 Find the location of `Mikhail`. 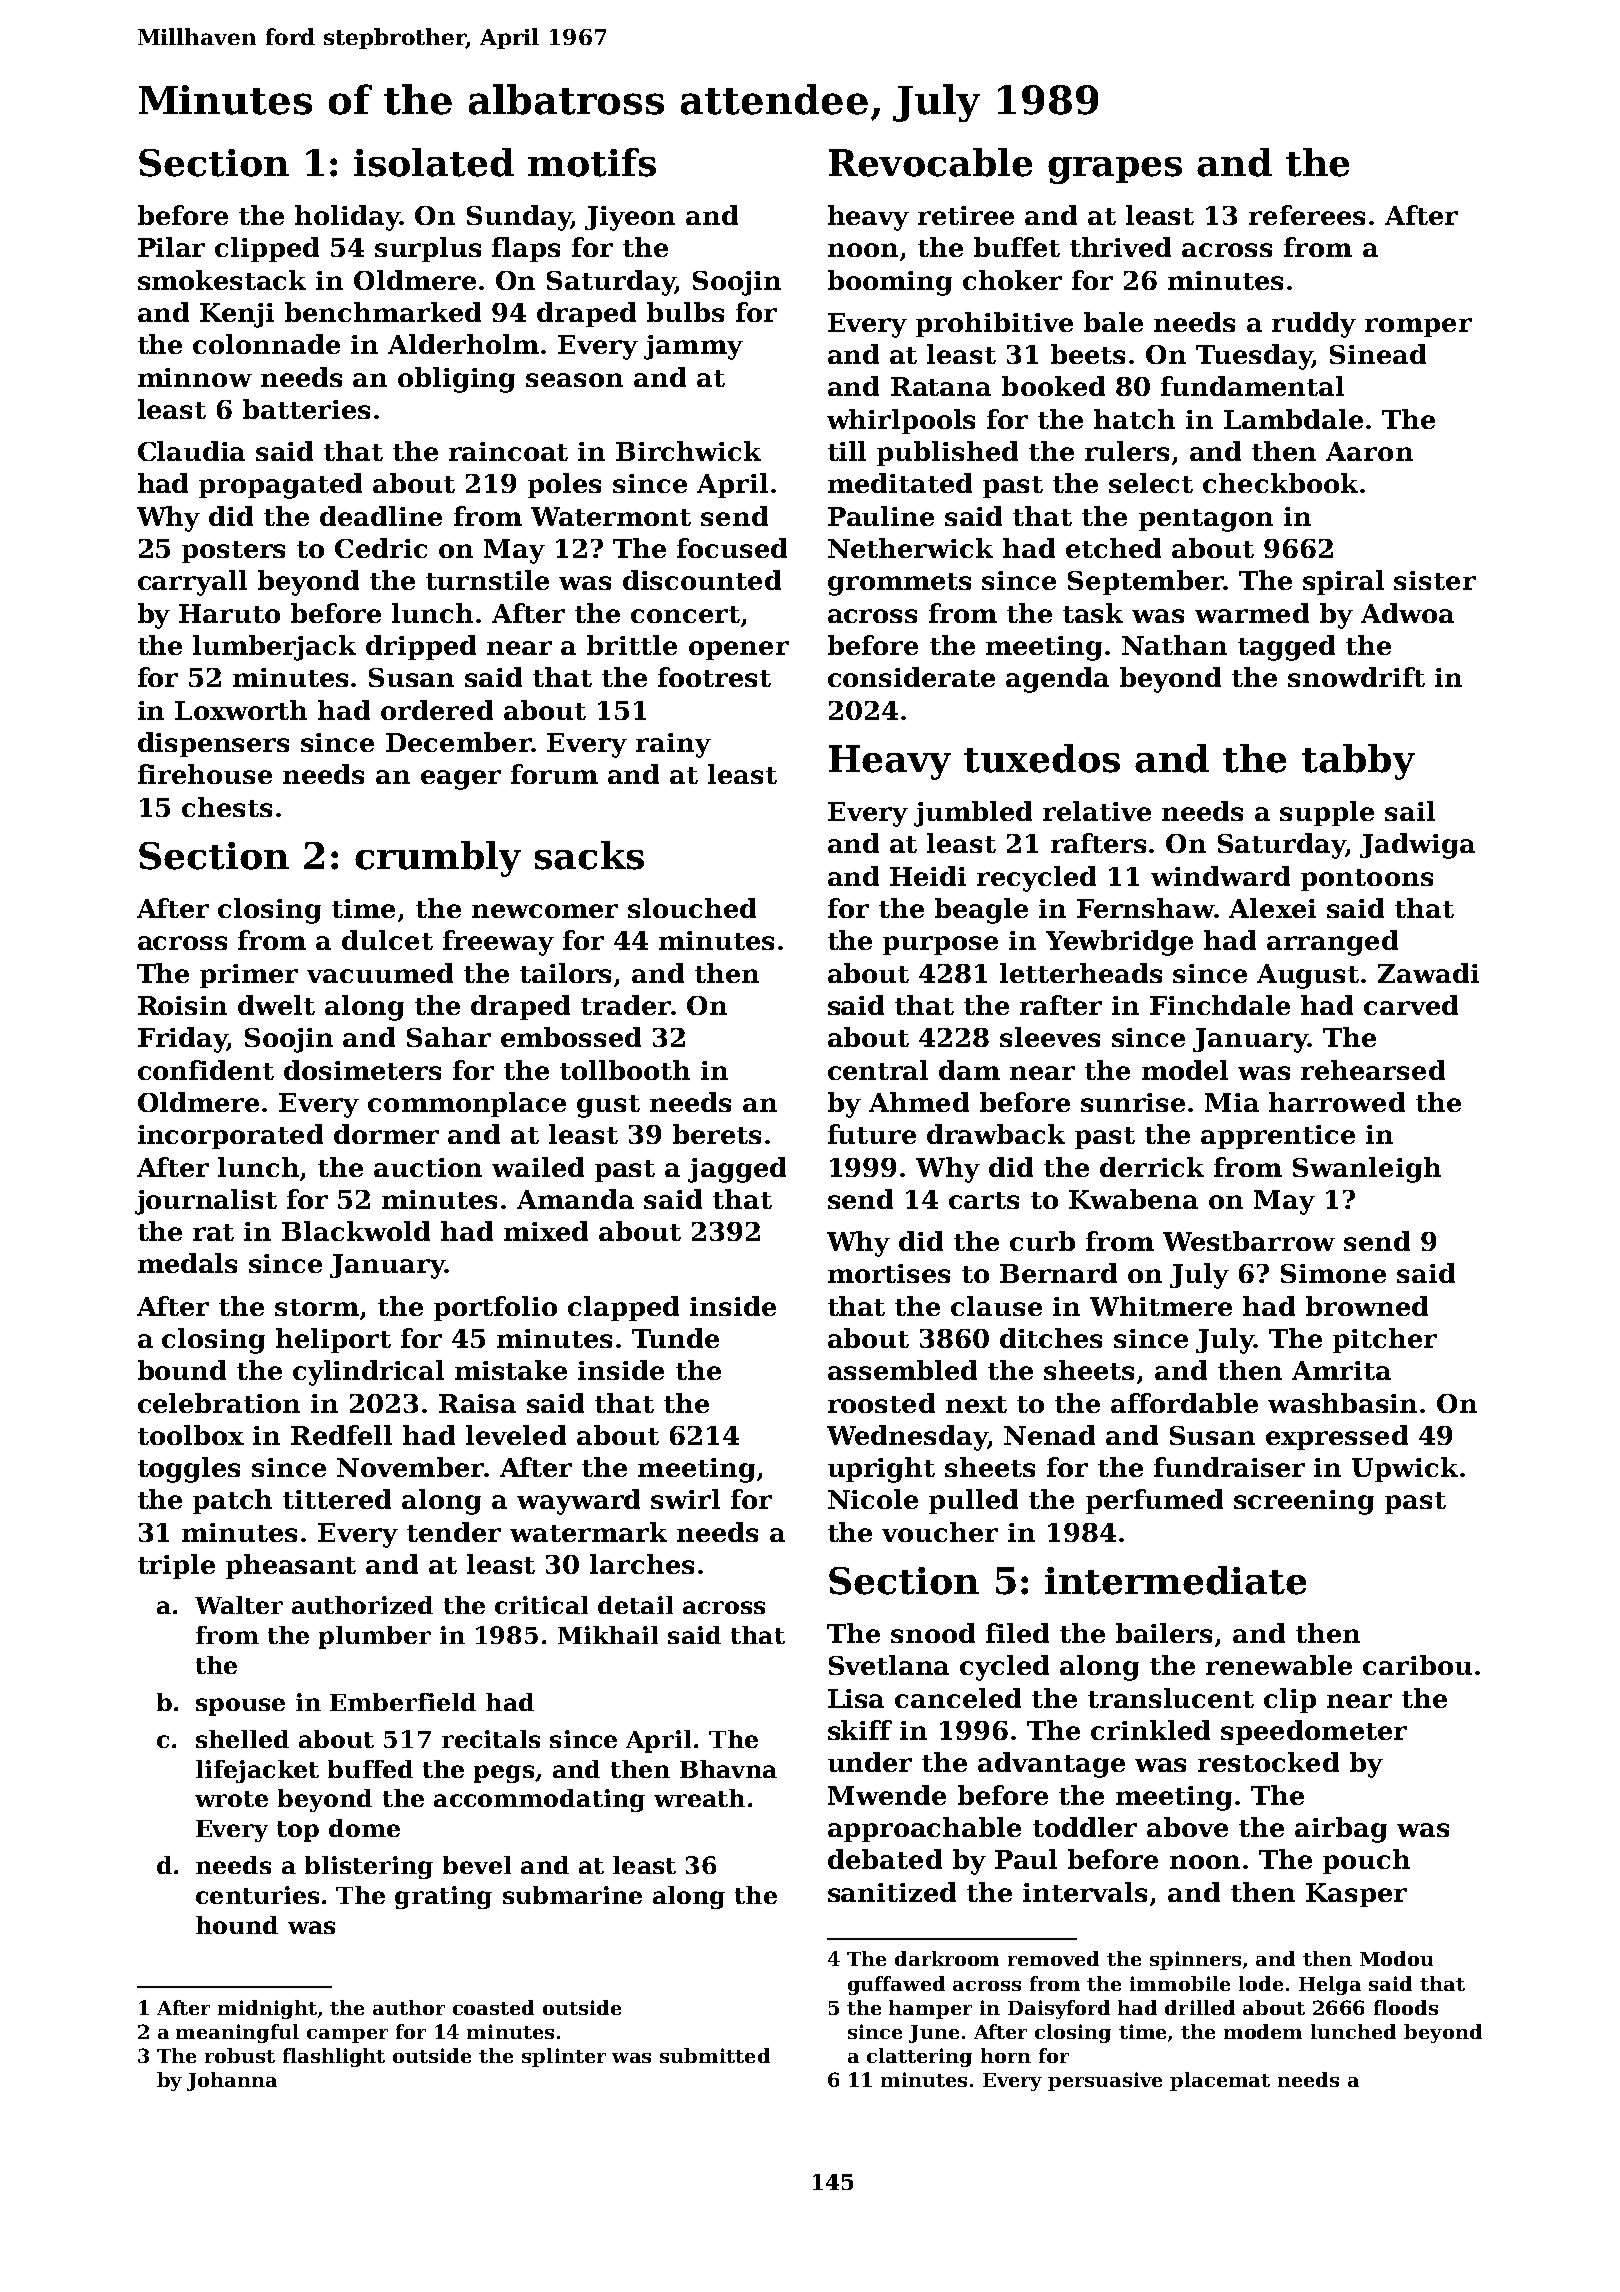

Mikhail is located at coordinates (608, 1635).
